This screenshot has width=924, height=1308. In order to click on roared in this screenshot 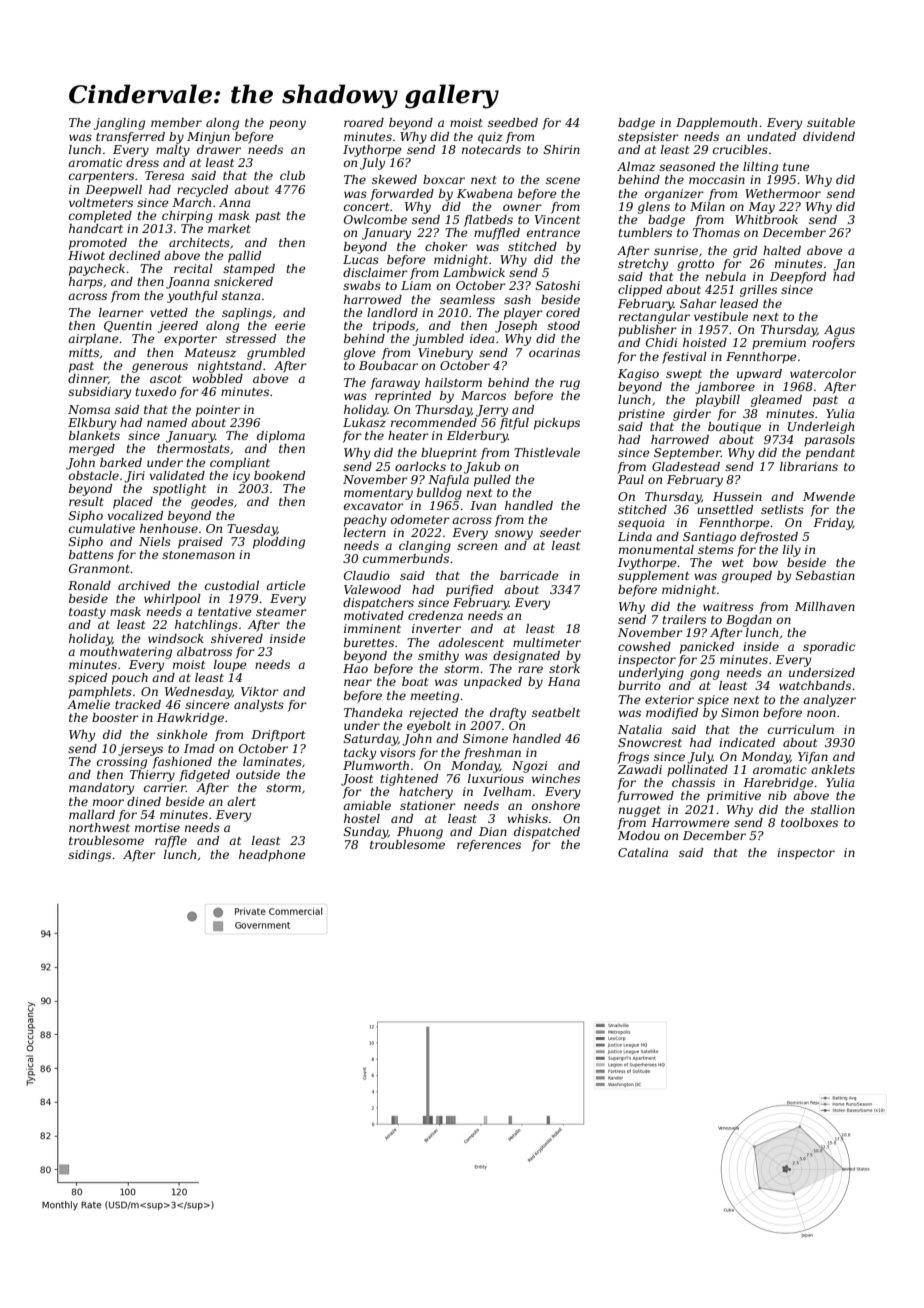, I will do `click(364, 122)`.
